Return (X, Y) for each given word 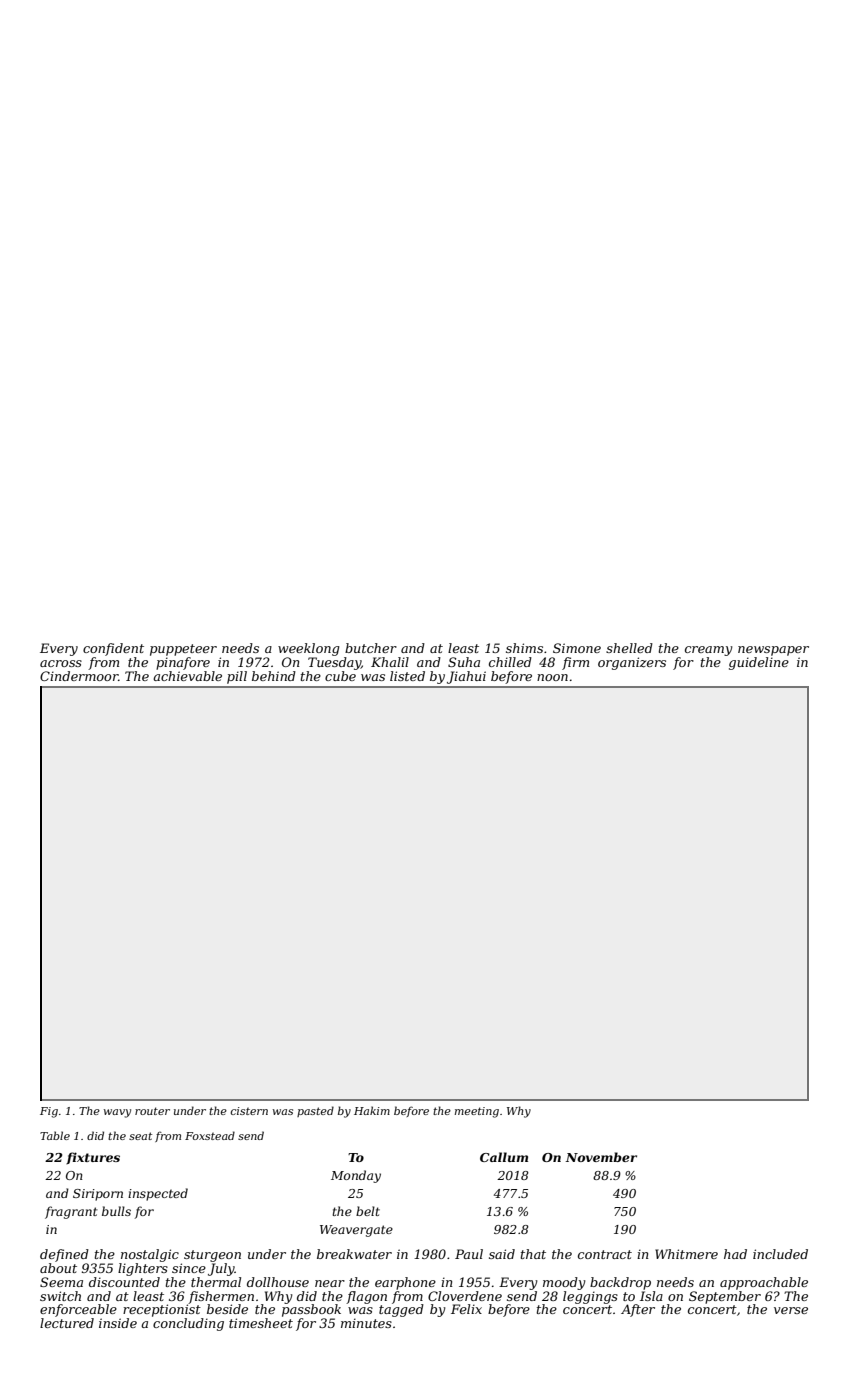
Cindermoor (79, 676)
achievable (187, 676)
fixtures (93, 1158)
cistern (249, 1111)
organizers (632, 663)
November (601, 1157)
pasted (315, 1111)
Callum (504, 1157)
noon (552, 677)
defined (64, 1255)
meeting (477, 1112)
